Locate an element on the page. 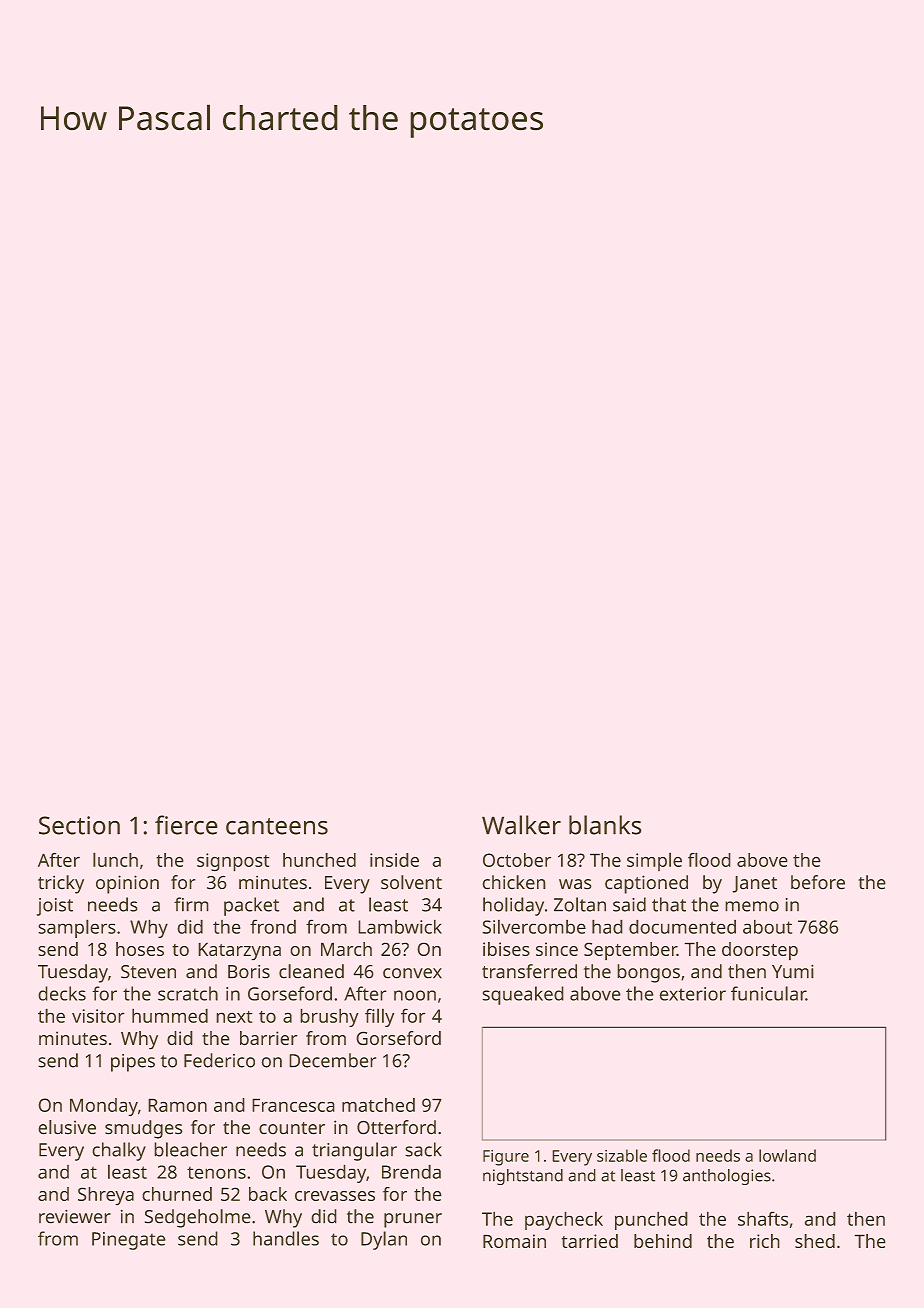 The width and height of the page is (924, 1308). Pinegate is located at coordinates (129, 1241).
